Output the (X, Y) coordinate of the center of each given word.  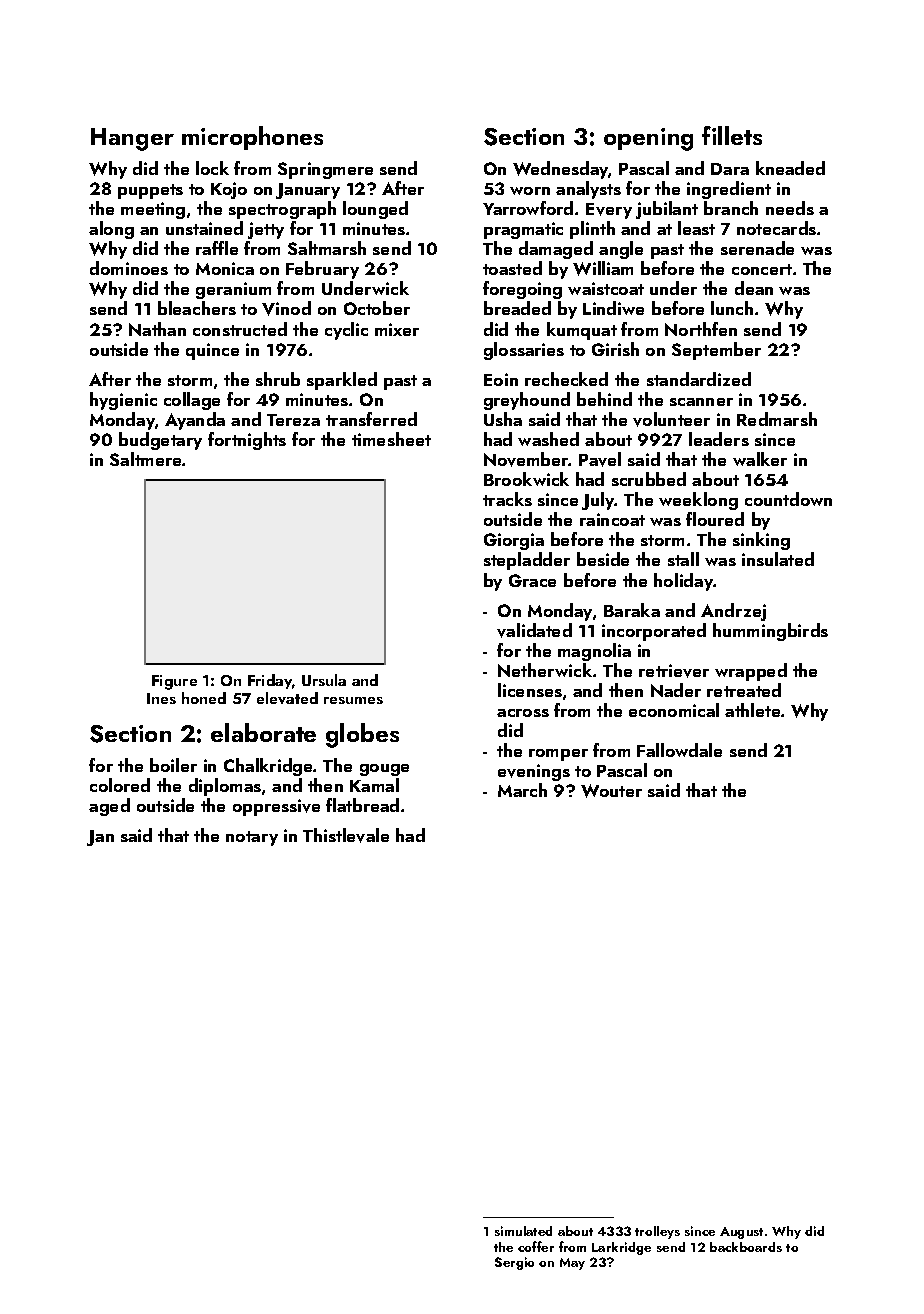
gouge (384, 770)
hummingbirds (770, 632)
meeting (153, 210)
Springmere (325, 170)
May (572, 1264)
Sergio (514, 1263)
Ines (161, 698)
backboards (746, 1247)
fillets (732, 135)
